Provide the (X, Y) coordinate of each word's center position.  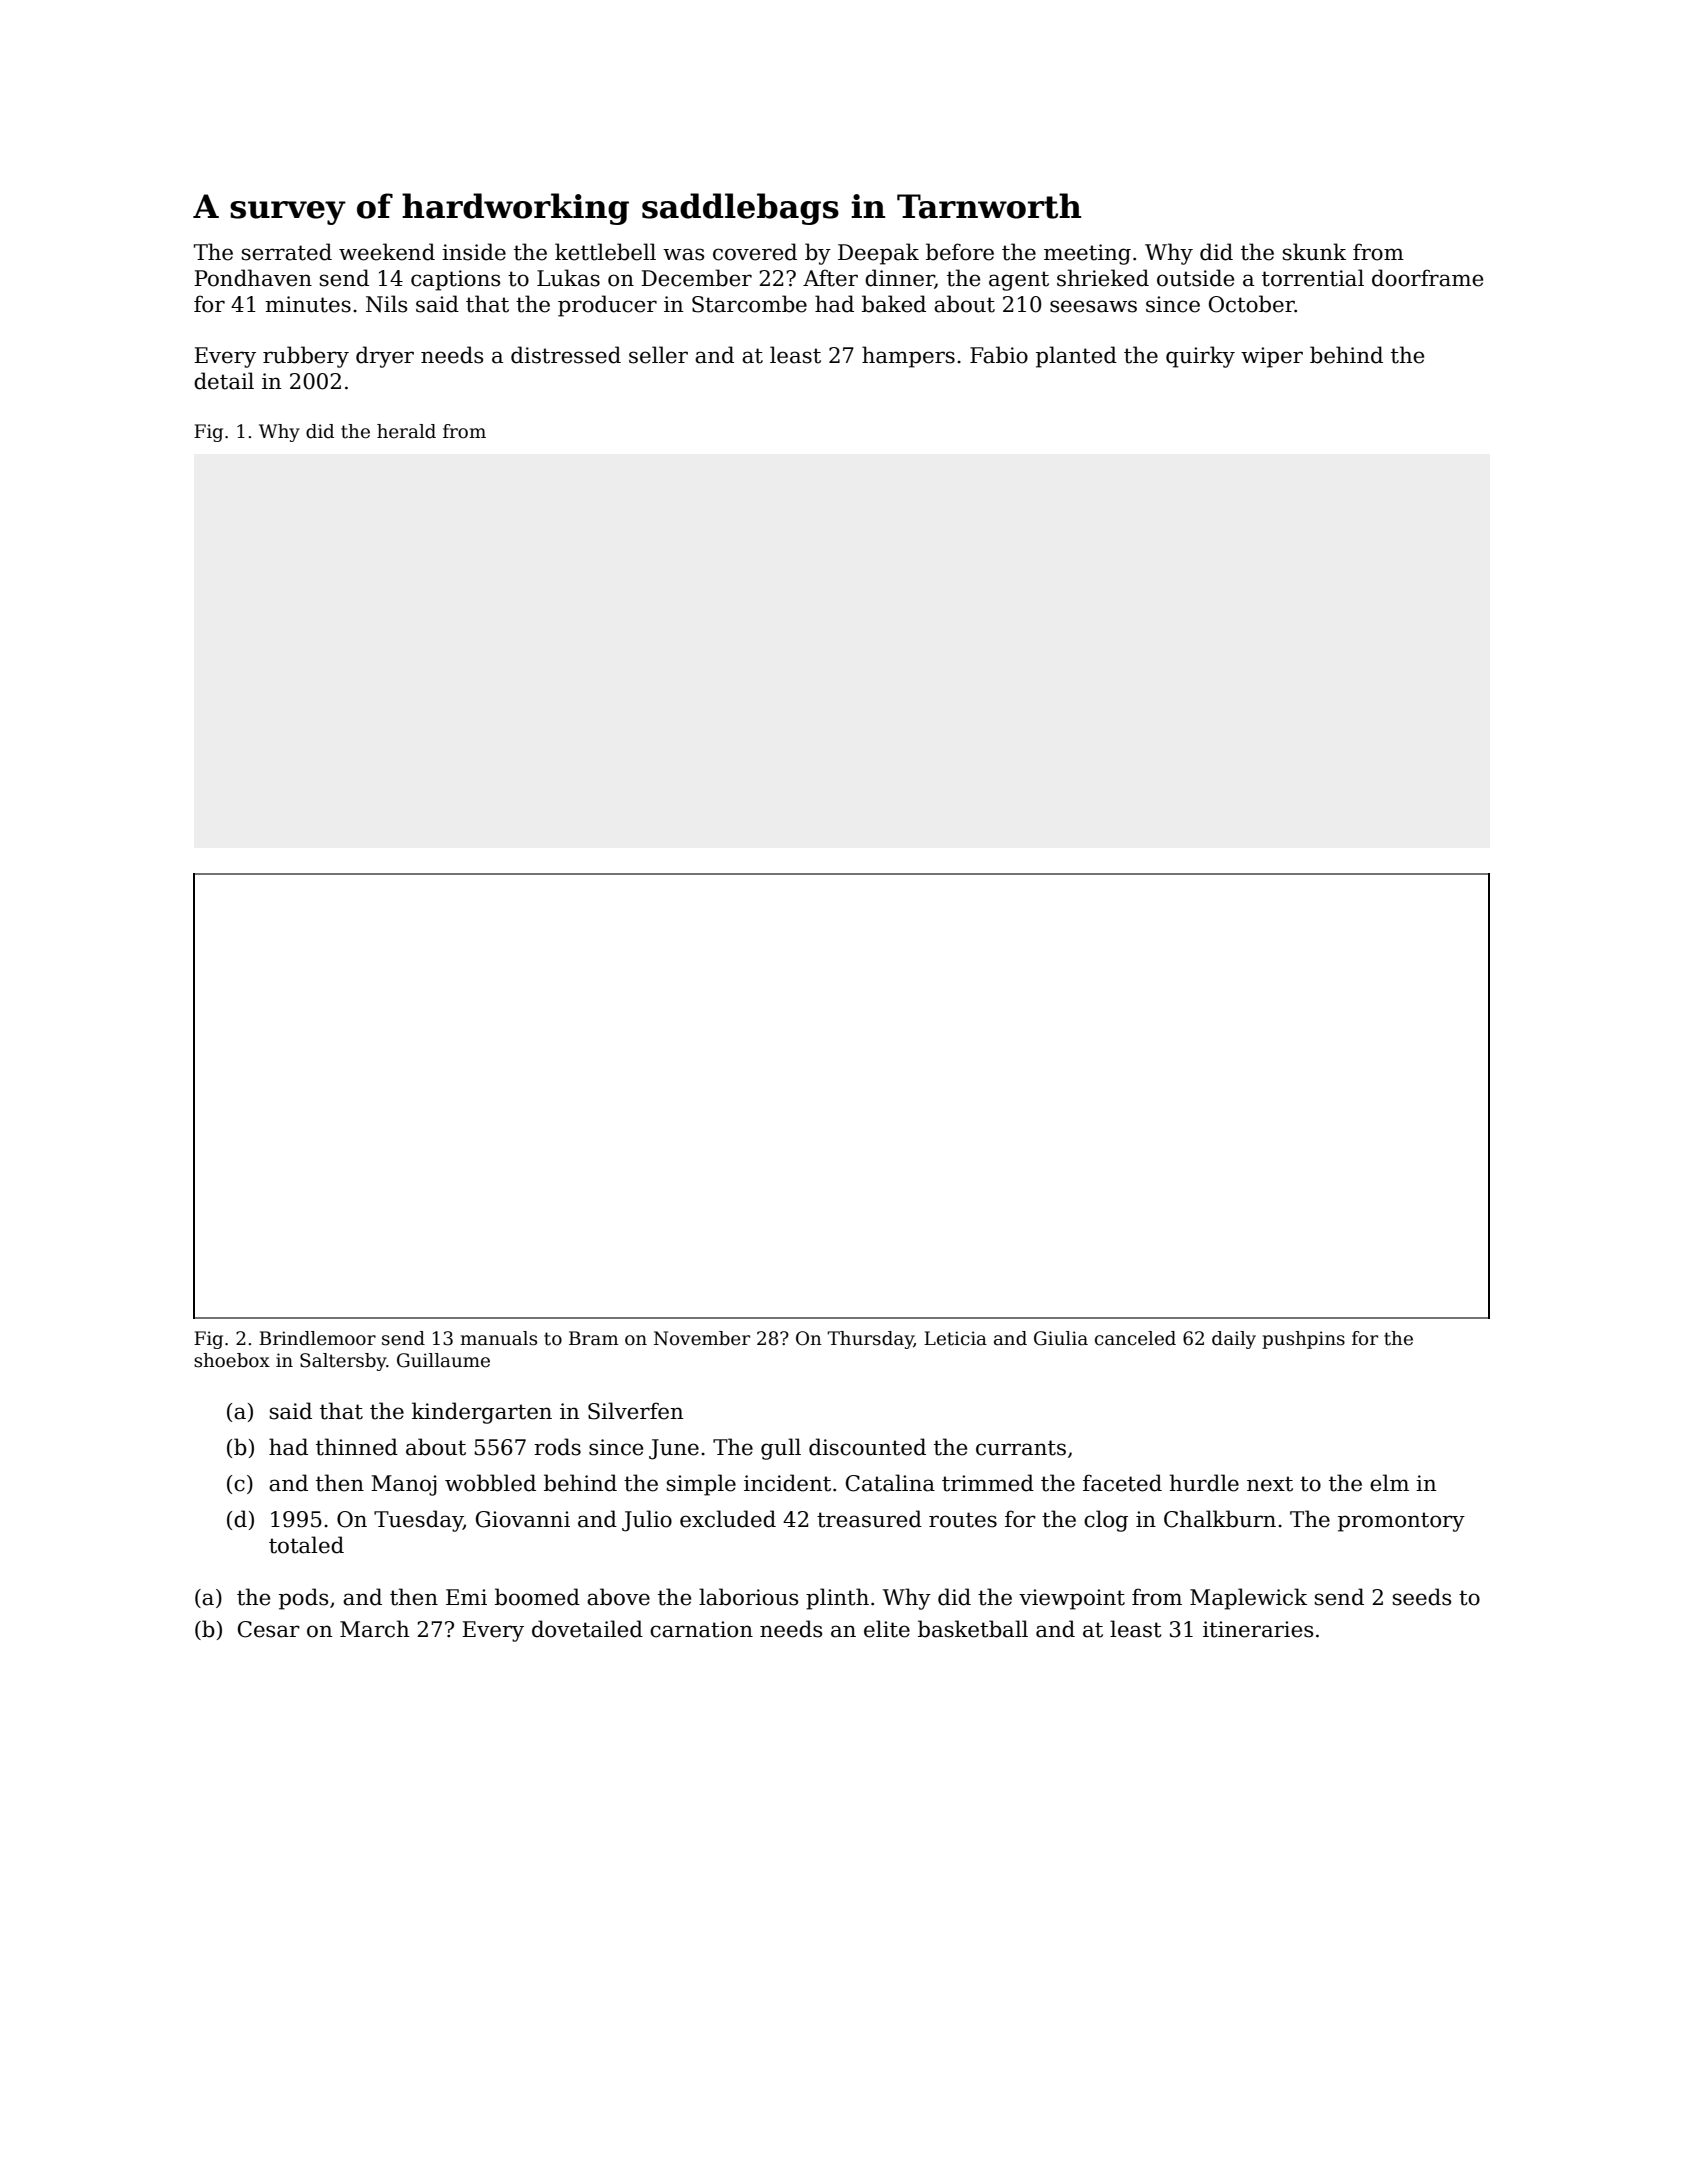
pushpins (1303, 1340)
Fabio (999, 355)
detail (224, 381)
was (683, 254)
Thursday (870, 1340)
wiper (1272, 357)
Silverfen (635, 1411)
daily (1234, 1340)
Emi (466, 1597)
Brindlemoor (317, 1338)
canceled (1135, 1338)
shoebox (232, 1360)
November (702, 1338)
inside (474, 252)
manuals (498, 1338)
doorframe (1427, 278)
